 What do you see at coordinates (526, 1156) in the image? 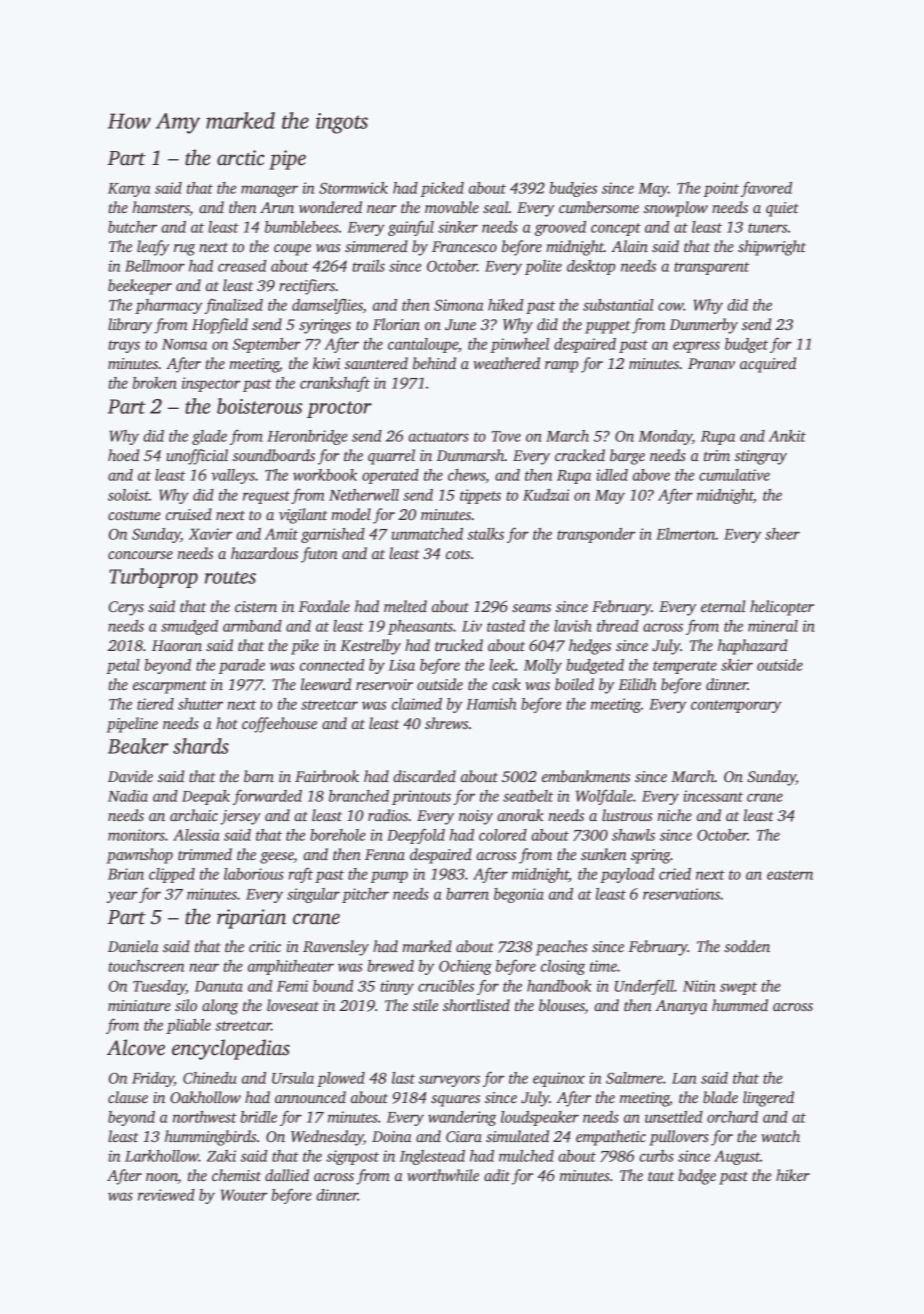
I see `mulched` at bounding box center [526, 1156].
